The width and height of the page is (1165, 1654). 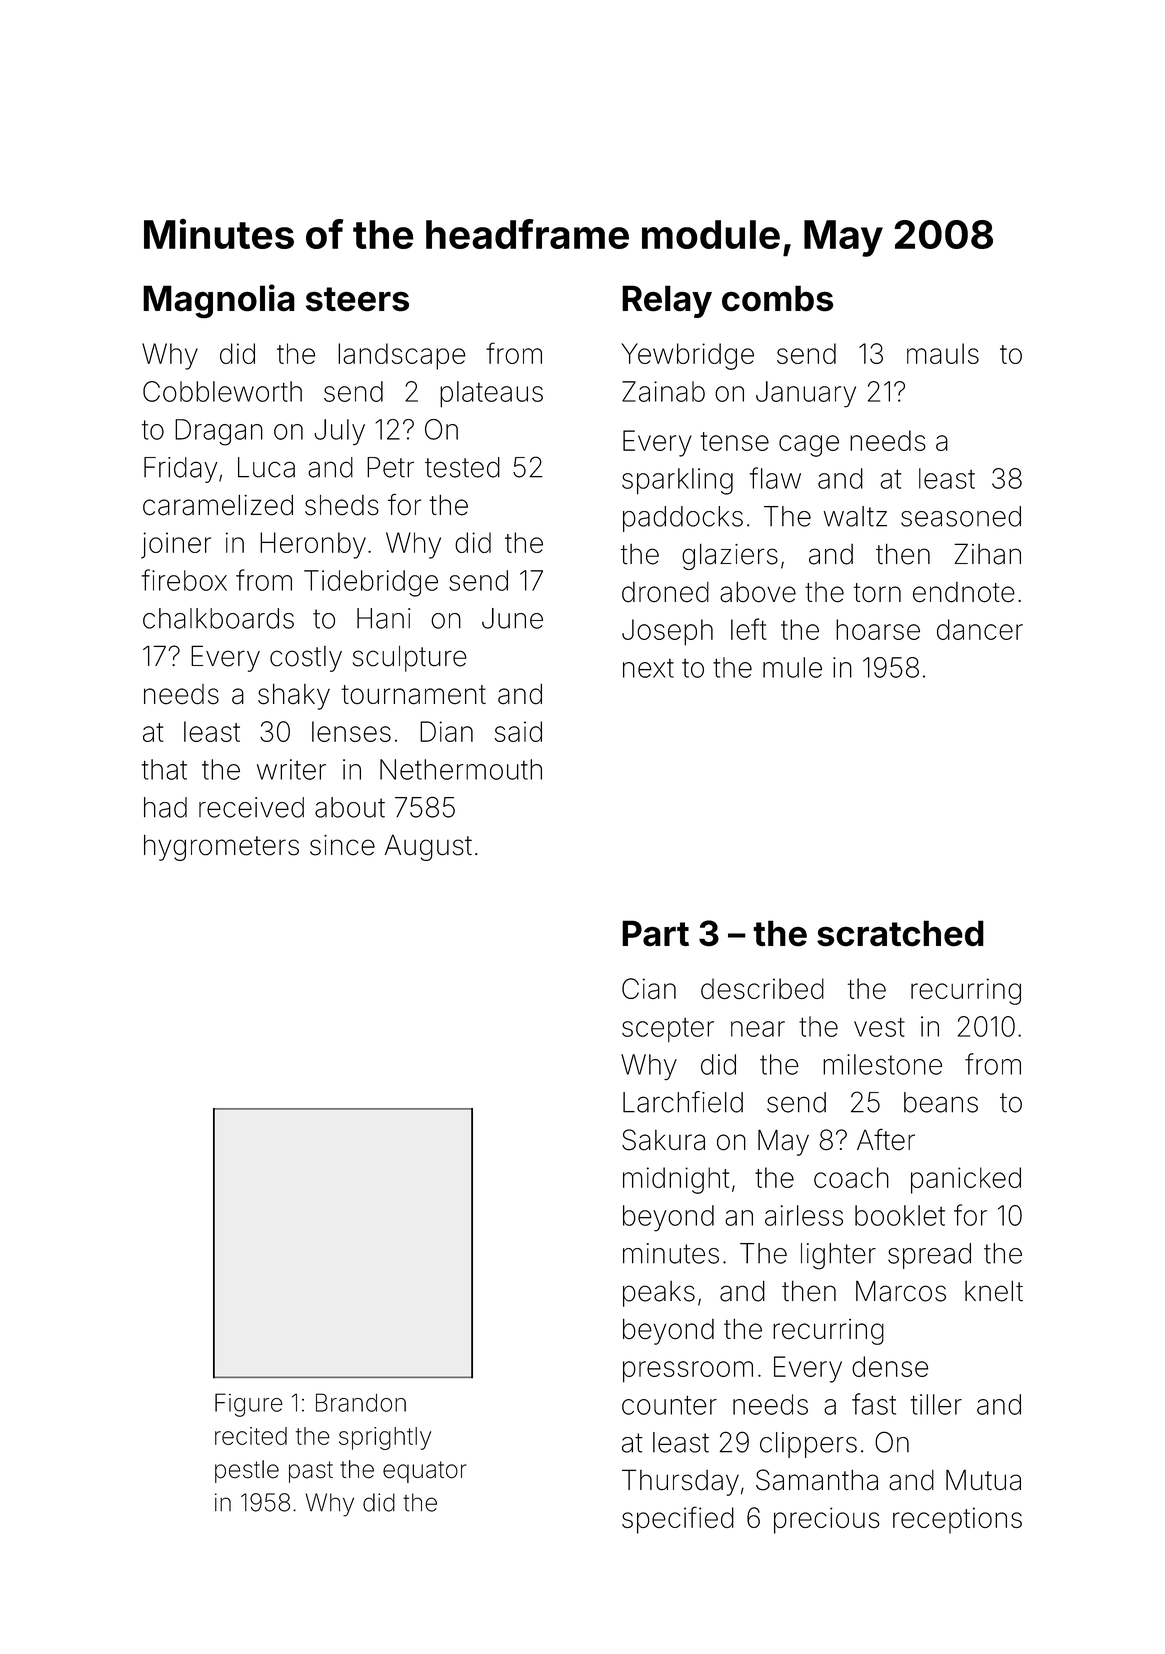 What do you see at coordinates (659, 1294) in the page?
I see `peaks` at bounding box center [659, 1294].
